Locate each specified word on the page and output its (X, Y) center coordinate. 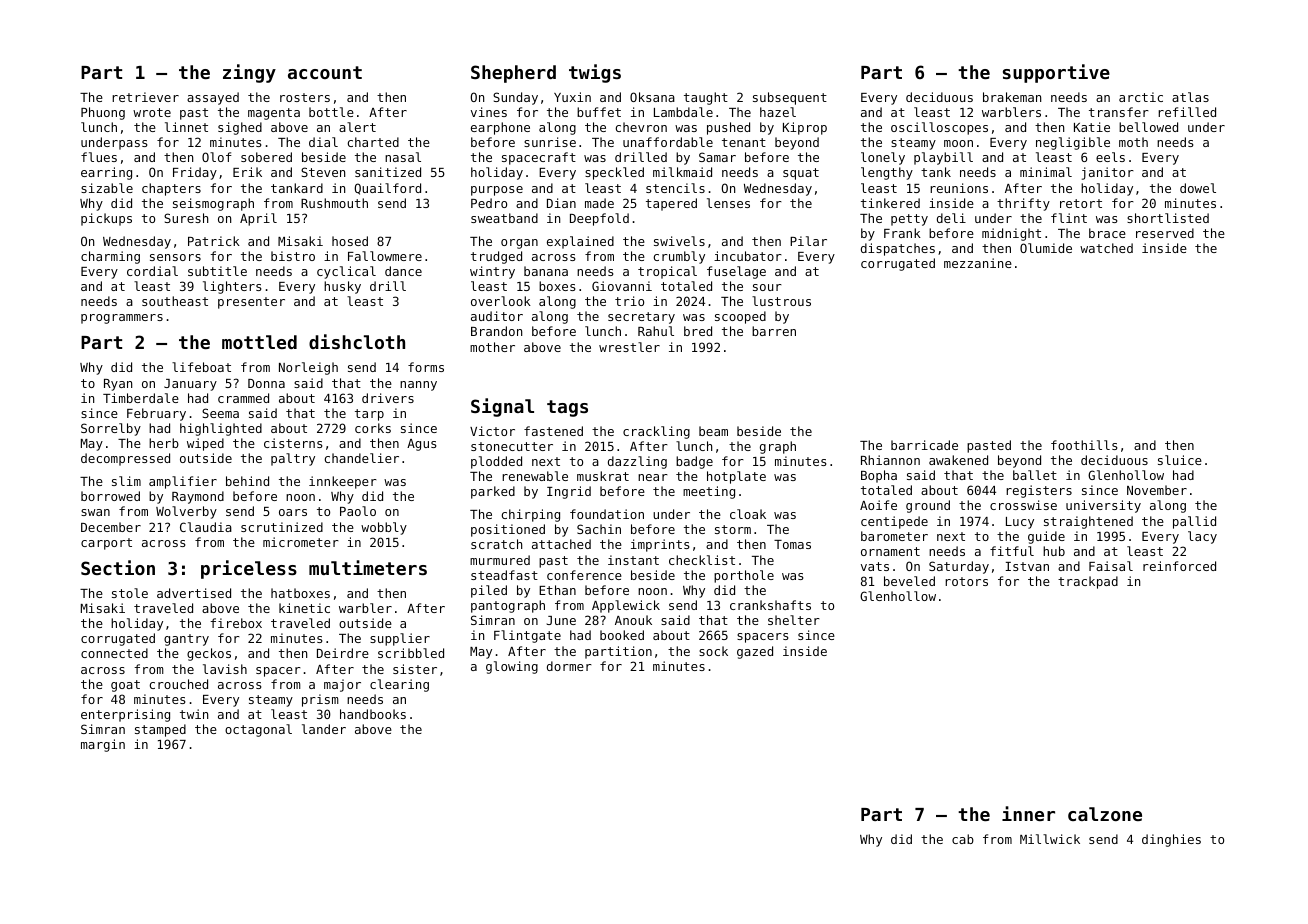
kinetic (304, 608)
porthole (744, 576)
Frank (902, 233)
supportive (1056, 73)
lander (324, 729)
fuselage (736, 272)
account (325, 72)
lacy (1202, 537)
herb (164, 443)
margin (103, 745)
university (1103, 506)
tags (567, 408)
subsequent (790, 98)
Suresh (186, 218)
